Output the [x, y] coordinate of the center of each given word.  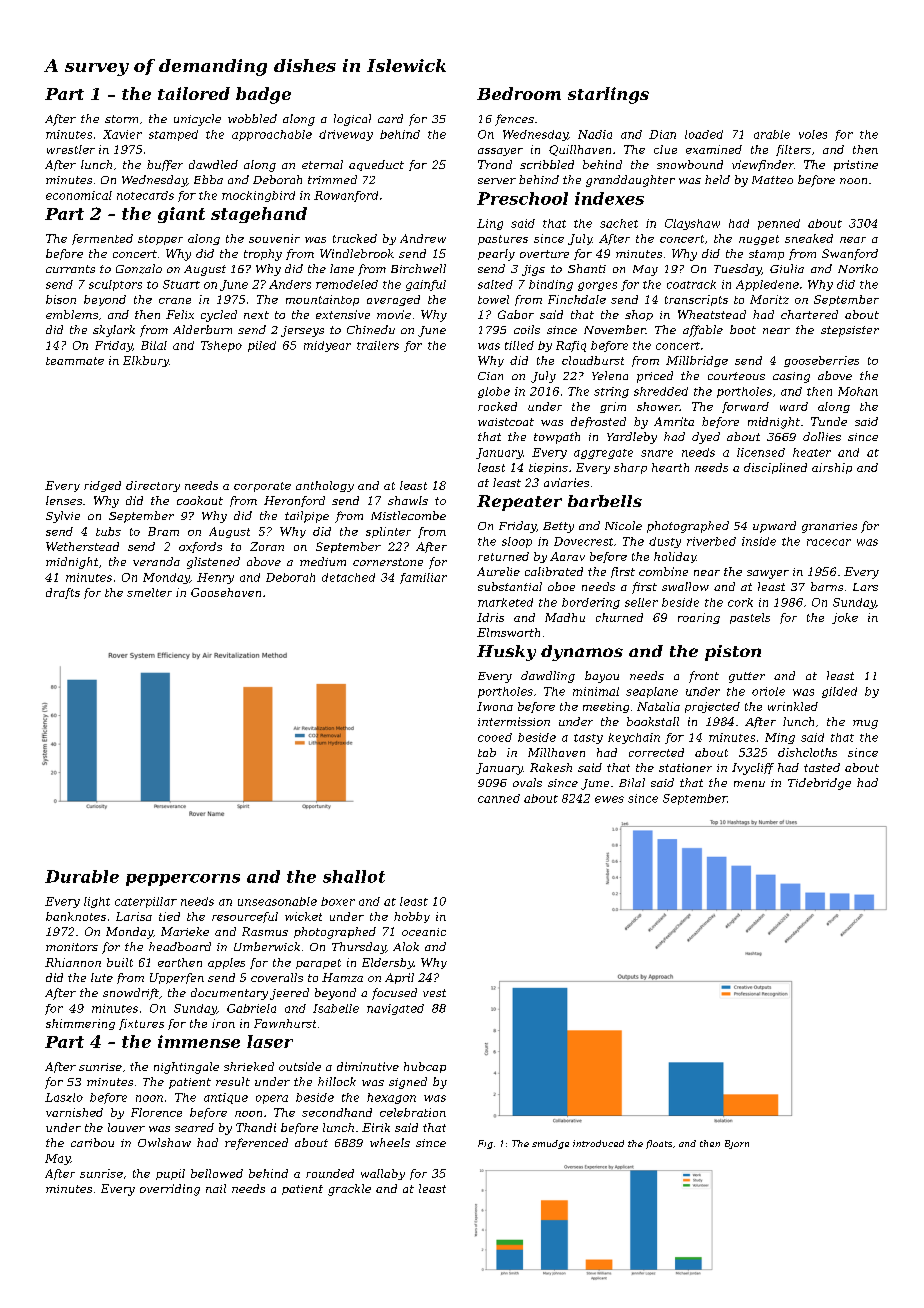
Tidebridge [819, 784]
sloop [517, 542]
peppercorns [183, 880]
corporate [262, 487]
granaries [829, 527]
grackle [349, 1190]
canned [499, 798]
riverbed [711, 541]
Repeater [519, 503]
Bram [163, 531]
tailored [194, 93]
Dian [662, 134]
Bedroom [519, 93]
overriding [170, 1190]
